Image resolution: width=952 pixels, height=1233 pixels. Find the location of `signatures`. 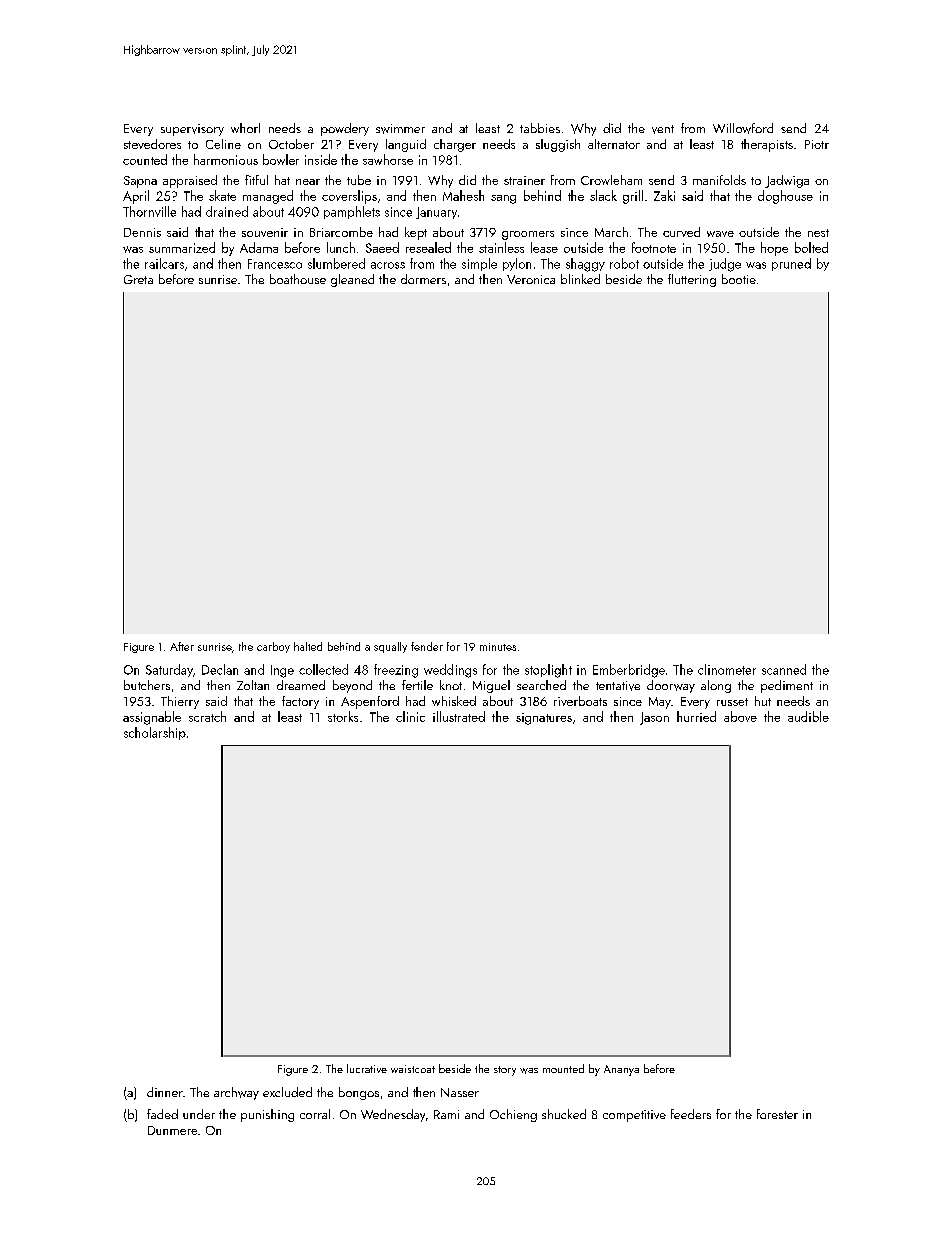

signatures is located at coordinates (544, 719).
